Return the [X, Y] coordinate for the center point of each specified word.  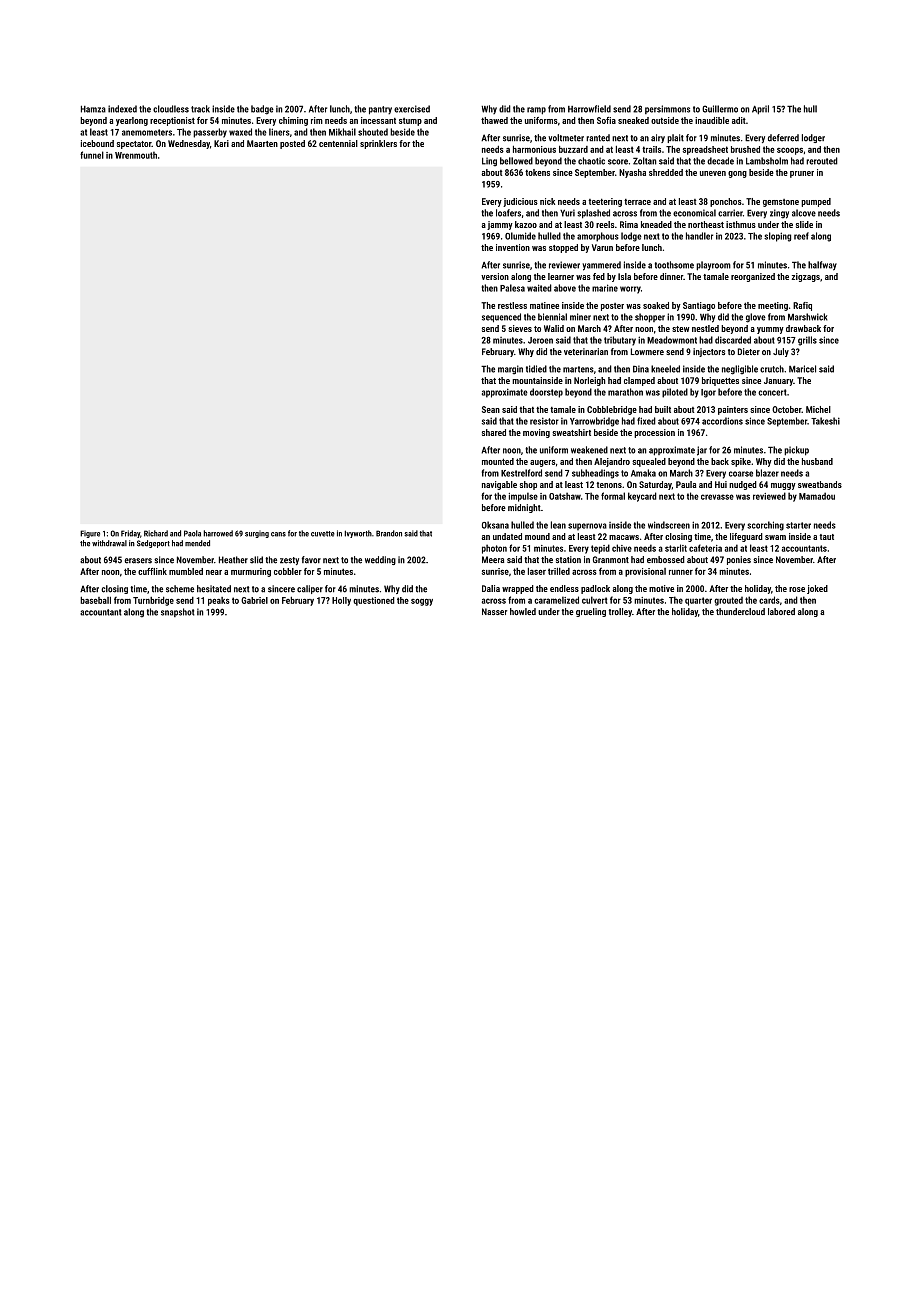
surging [257, 534]
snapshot [178, 612]
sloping [777, 237]
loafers [508, 213]
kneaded [656, 224]
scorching [765, 526]
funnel [92, 155]
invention [513, 247]
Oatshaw [565, 496]
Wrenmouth [136, 155]
